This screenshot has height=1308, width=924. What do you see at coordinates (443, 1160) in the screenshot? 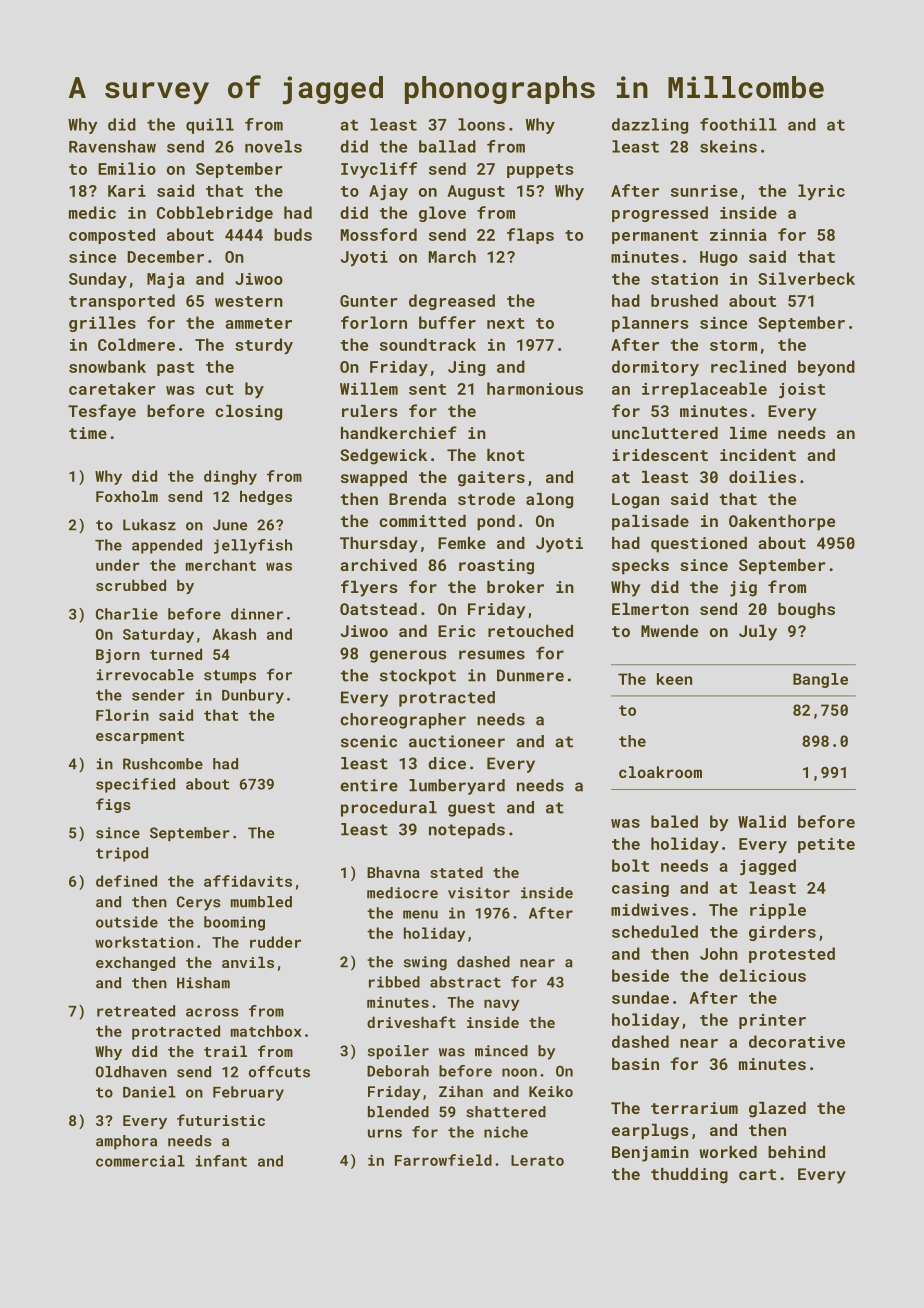
I see `Farrowfield` at bounding box center [443, 1160].
